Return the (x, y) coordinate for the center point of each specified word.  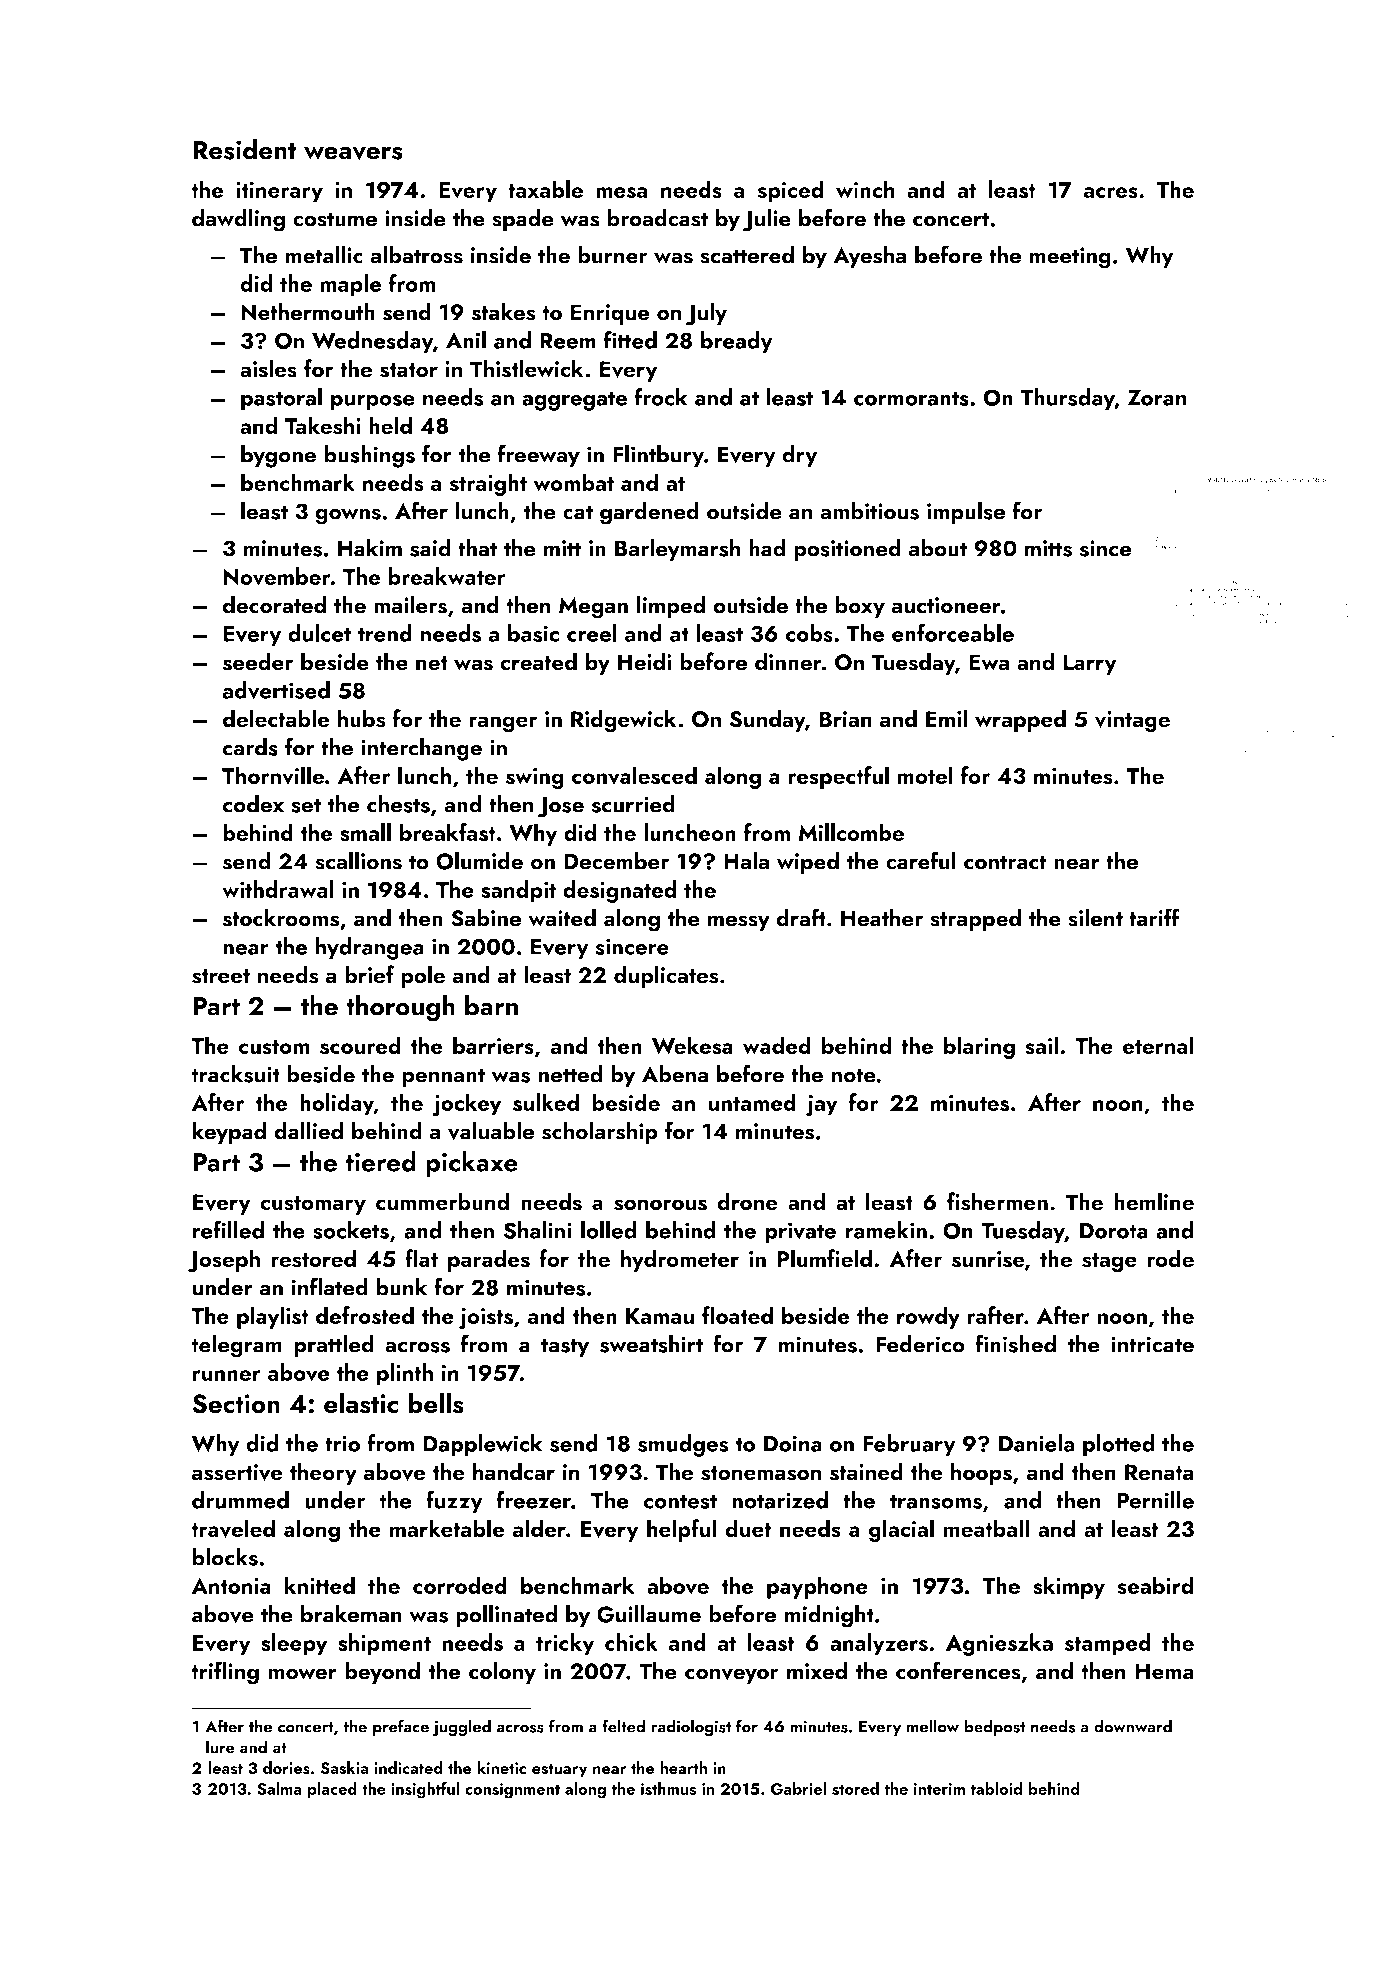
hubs (361, 718)
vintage (1132, 722)
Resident (245, 149)
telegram (236, 1346)
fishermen (997, 1201)
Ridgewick (623, 721)
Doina (793, 1443)
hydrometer (679, 1260)
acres (1111, 193)
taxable (545, 189)
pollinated (506, 1615)
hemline (1154, 1201)
